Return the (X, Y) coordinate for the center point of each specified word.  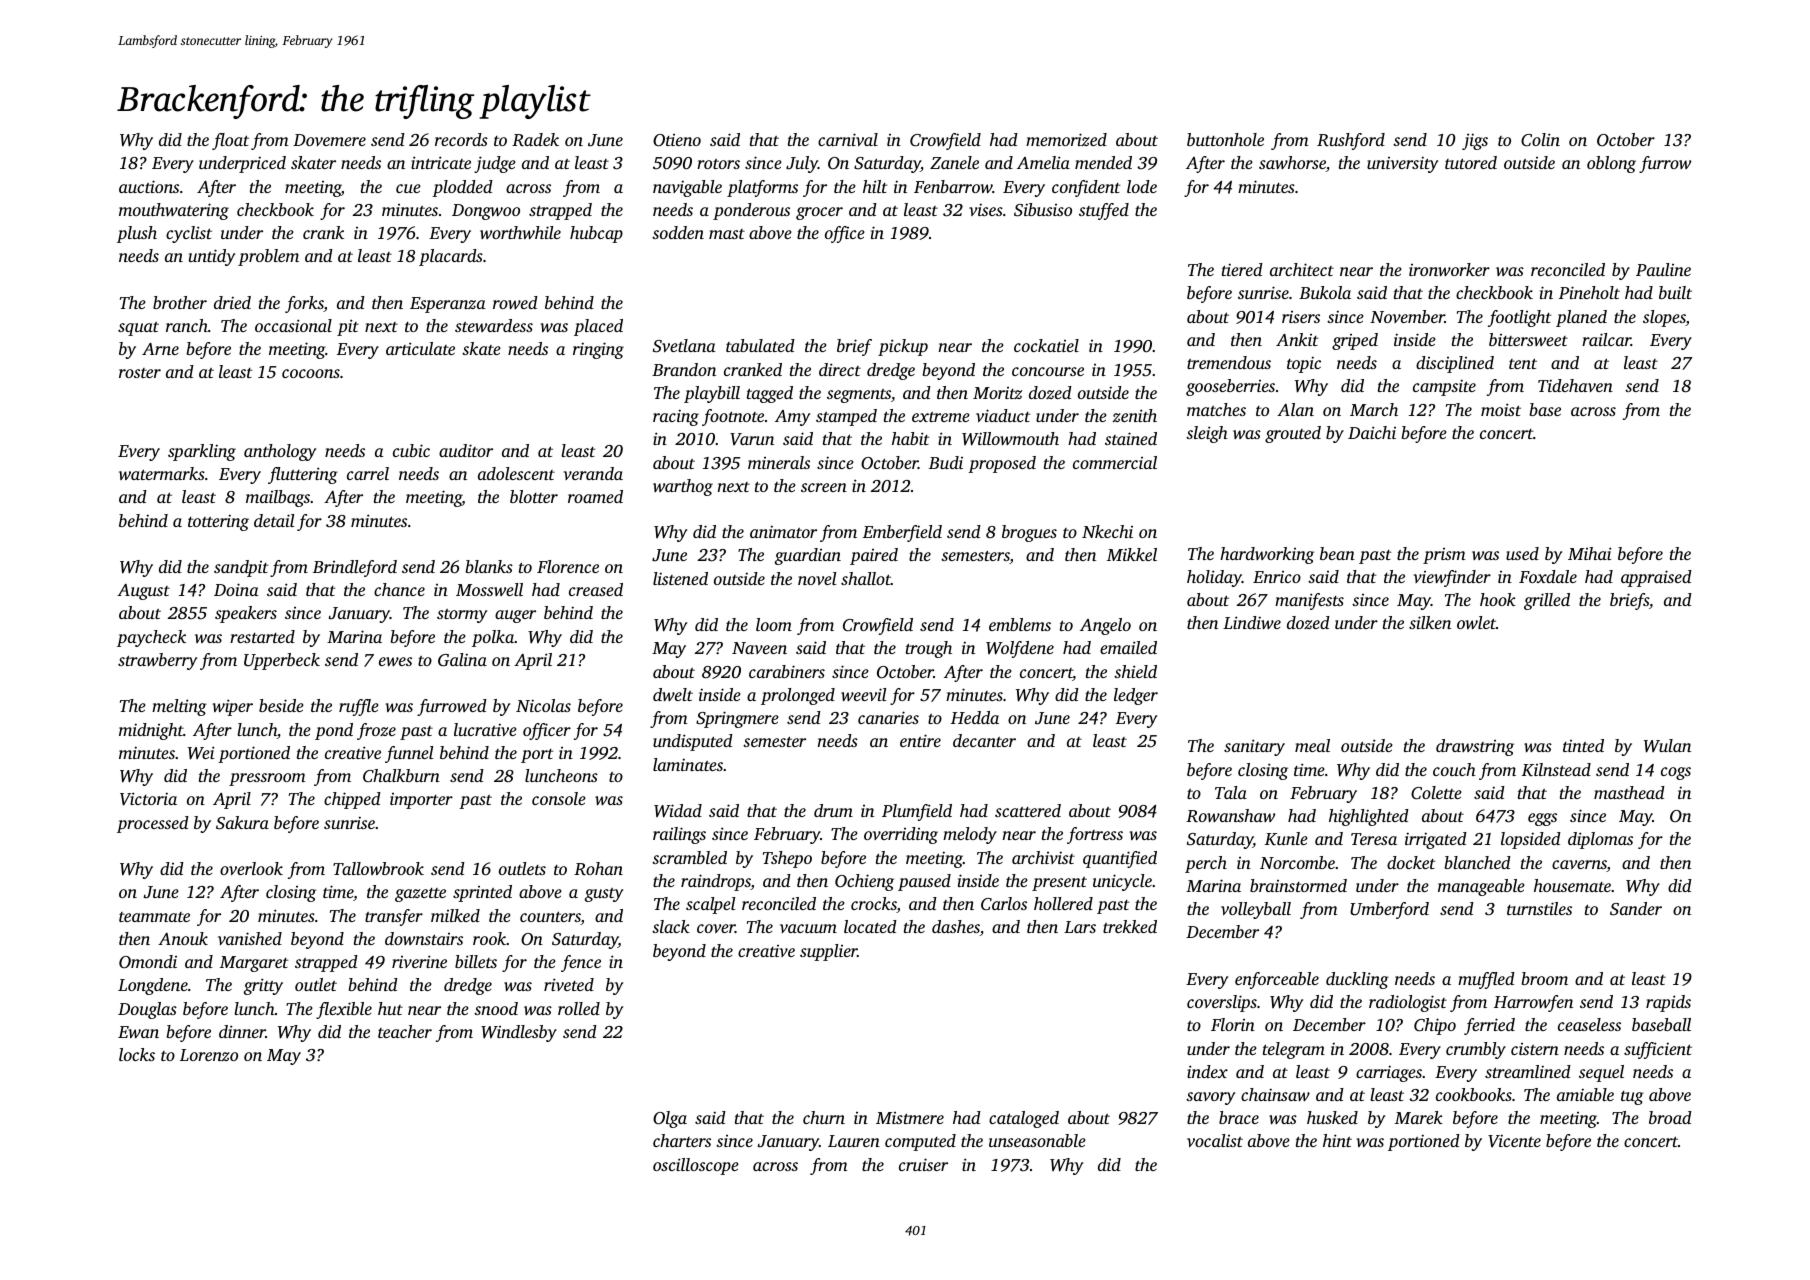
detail (274, 520)
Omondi (148, 962)
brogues (1029, 533)
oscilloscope (696, 1166)
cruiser (923, 1164)
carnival (848, 139)
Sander (1636, 909)
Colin (1540, 140)
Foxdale (1548, 576)
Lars (1080, 927)
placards (451, 257)
